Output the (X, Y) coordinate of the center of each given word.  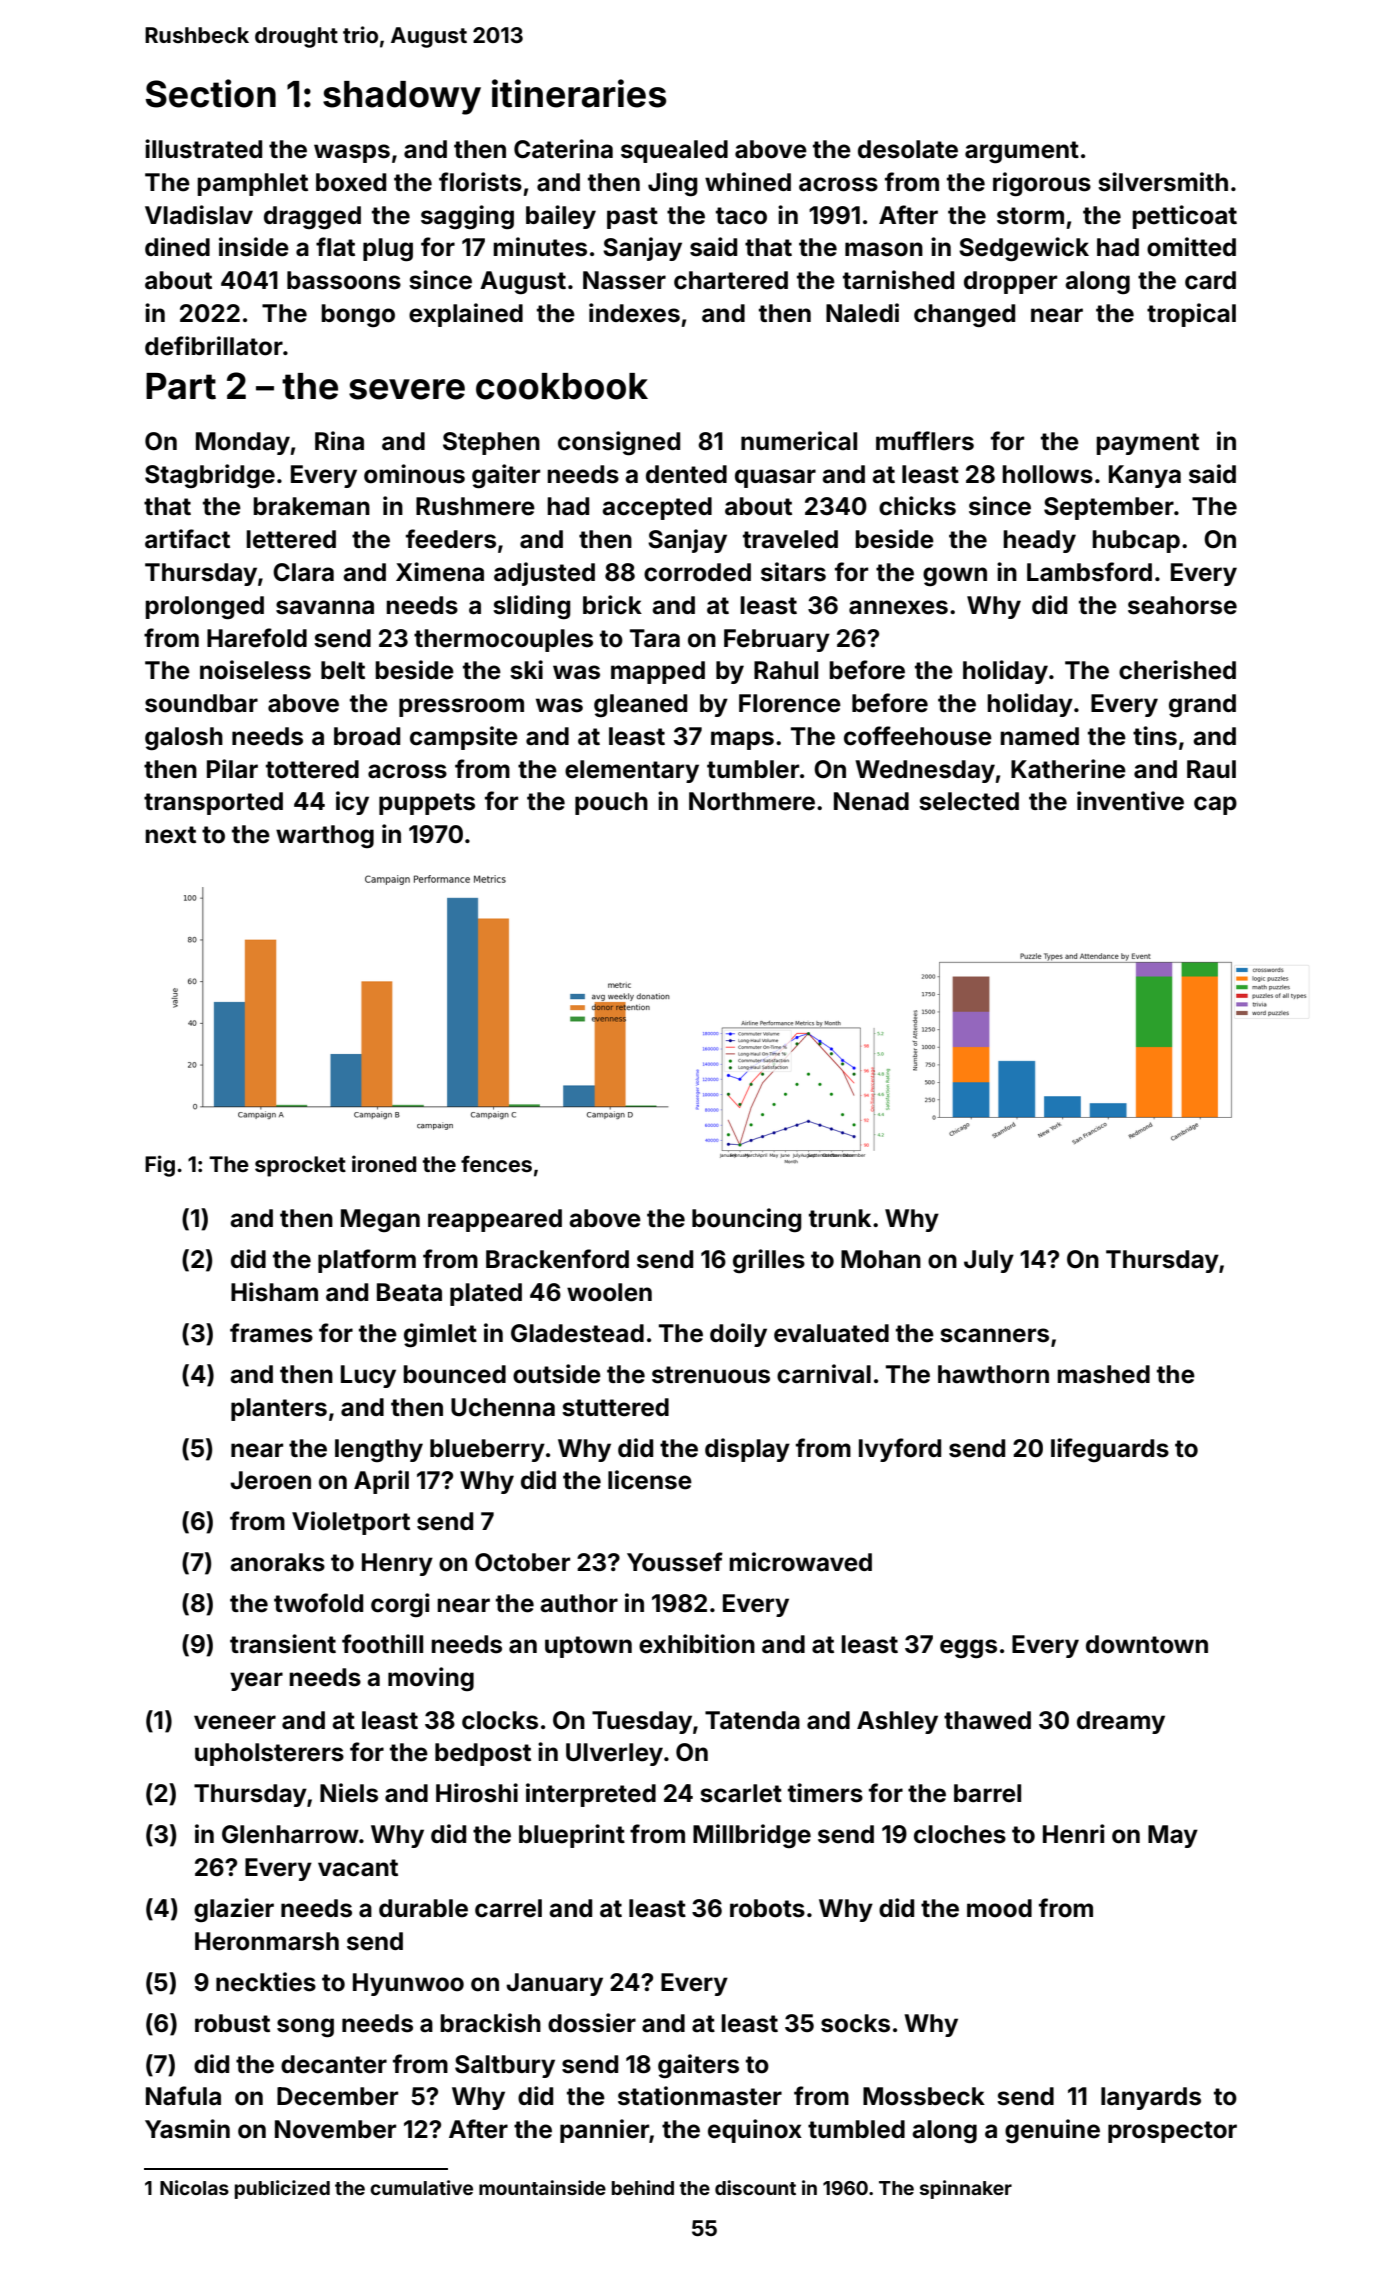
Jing (672, 184)
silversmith (1163, 182)
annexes (898, 607)
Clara (303, 572)
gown (955, 576)
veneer (235, 1722)
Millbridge (752, 1836)
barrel (987, 1793)
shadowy (402, 98)
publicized (282, 2189)
